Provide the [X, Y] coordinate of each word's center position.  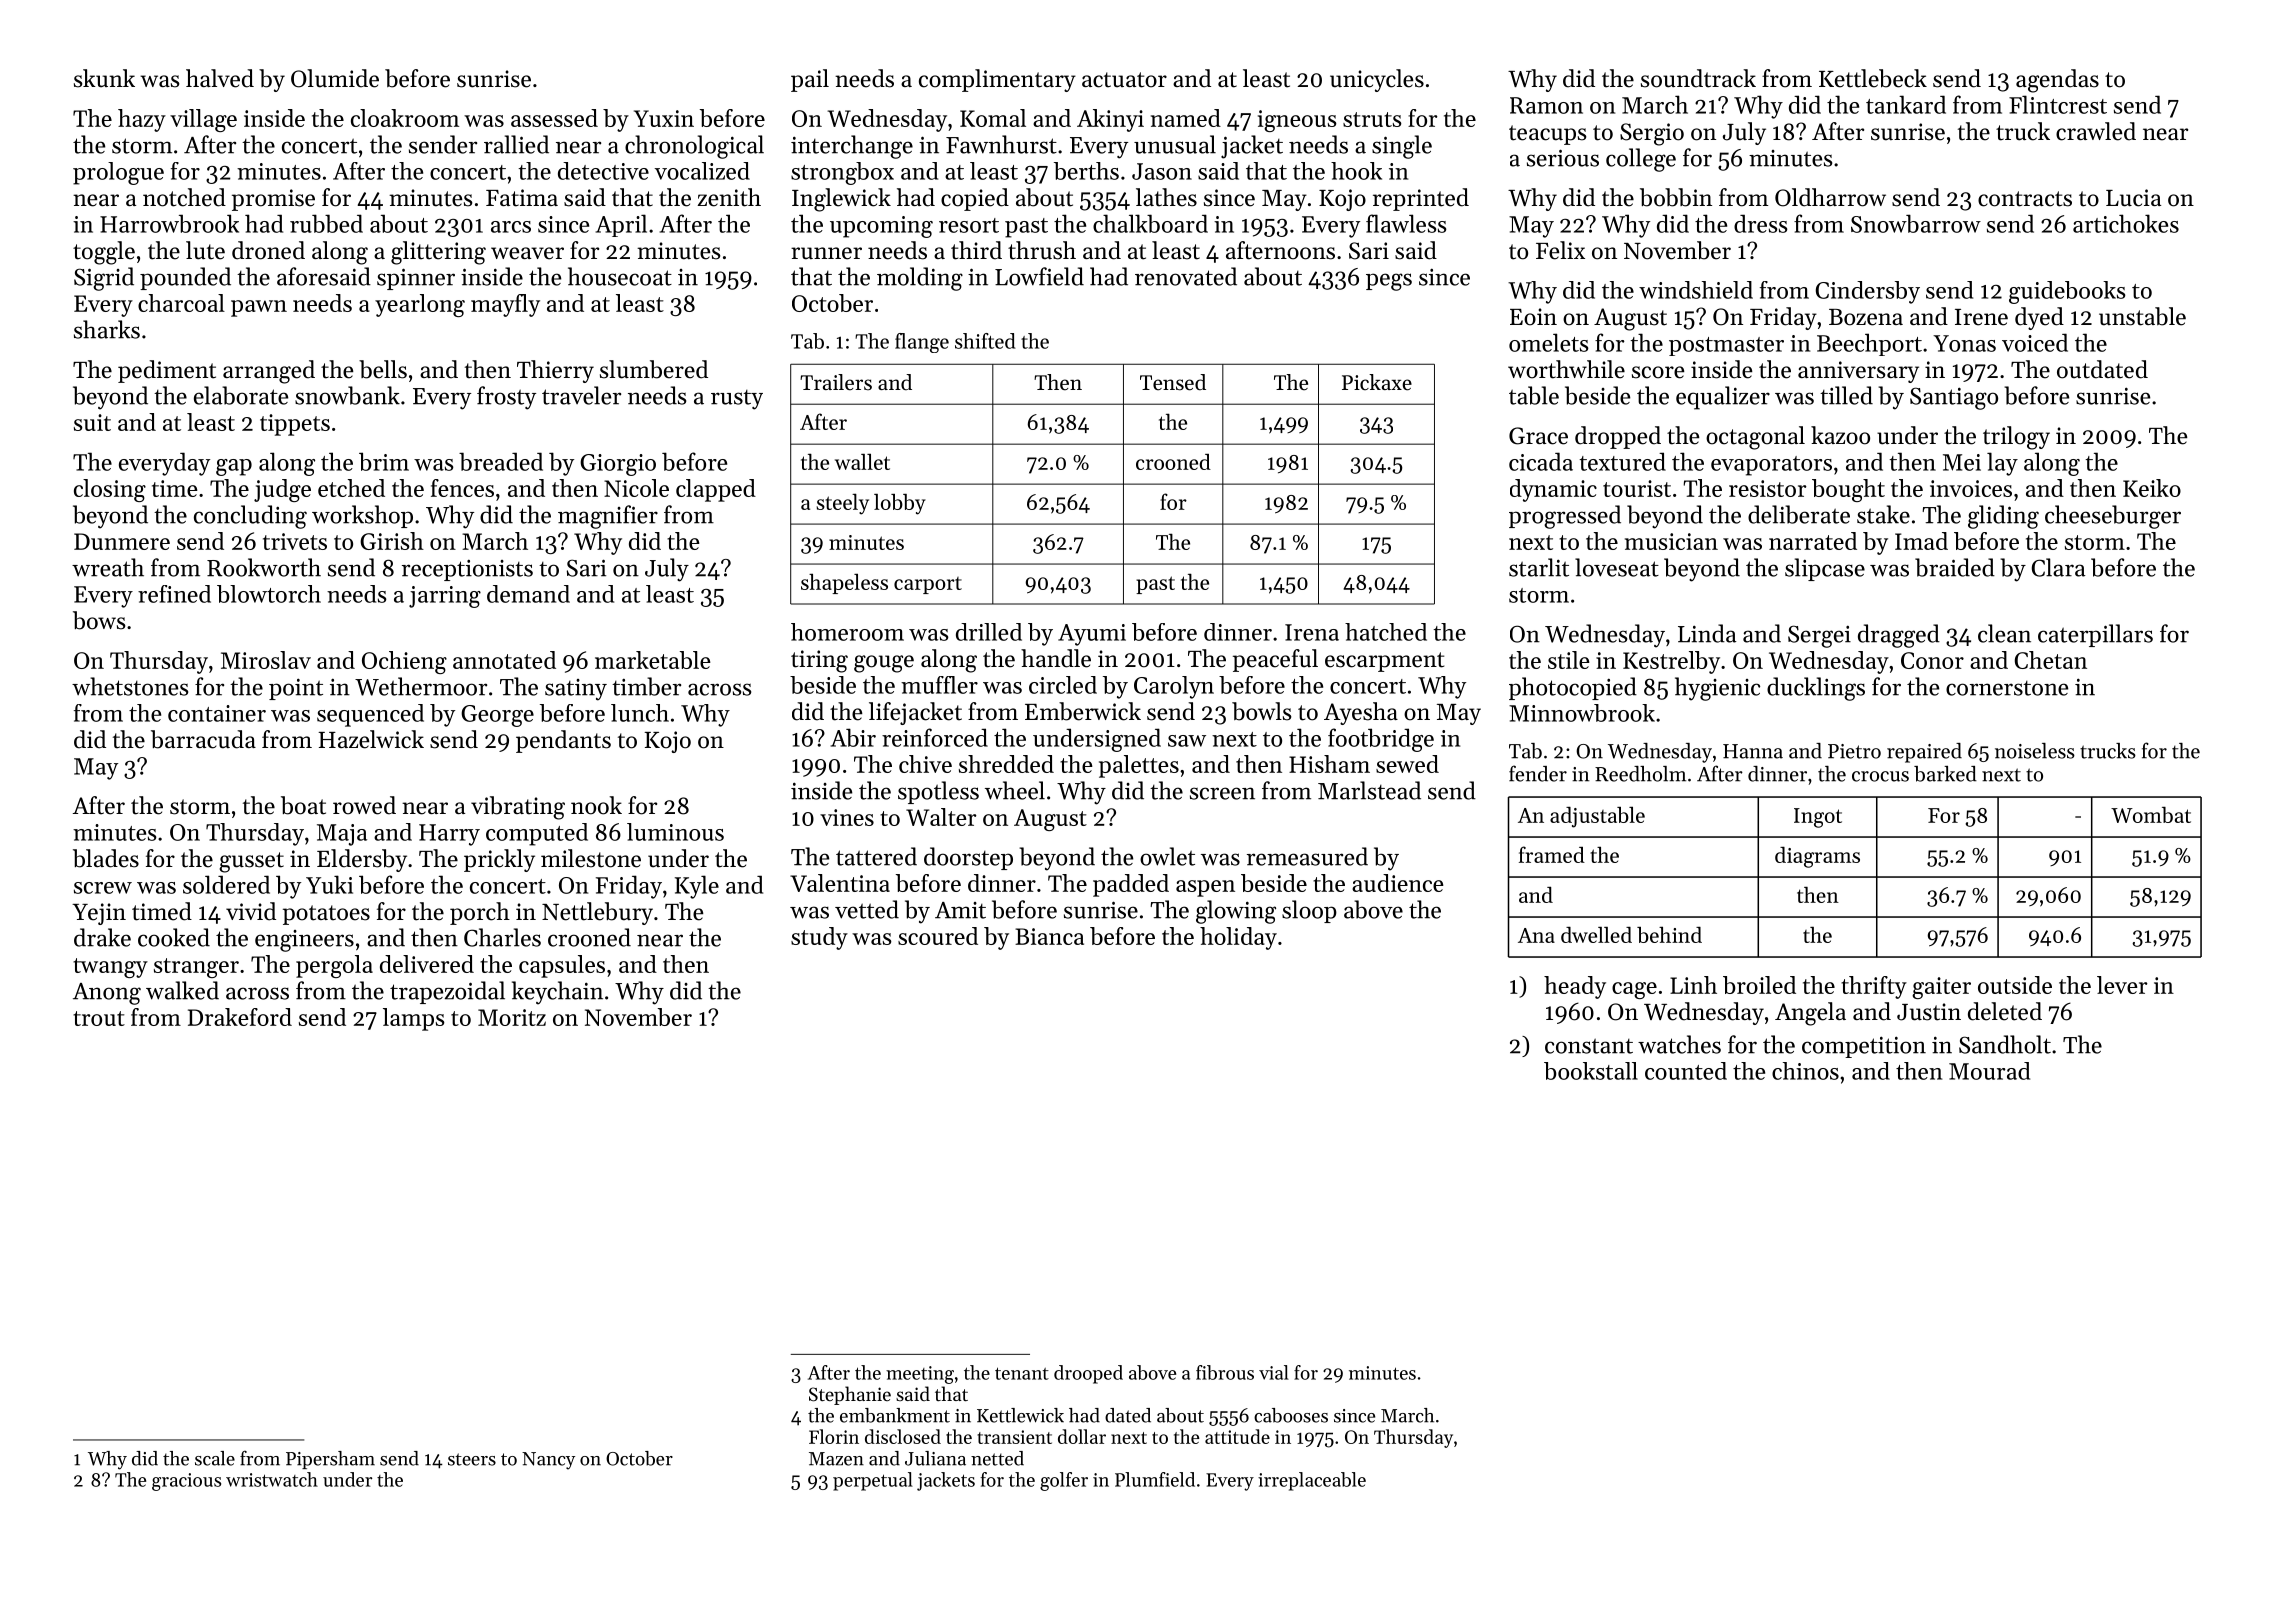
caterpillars [2095, 635]
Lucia [2133, 198]
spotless [938, 792]
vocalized [702, 171]
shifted [985, 341]
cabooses [1291, 1415]
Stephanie [850, 1395]
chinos [1805, 1071]
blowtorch [269, 594]
